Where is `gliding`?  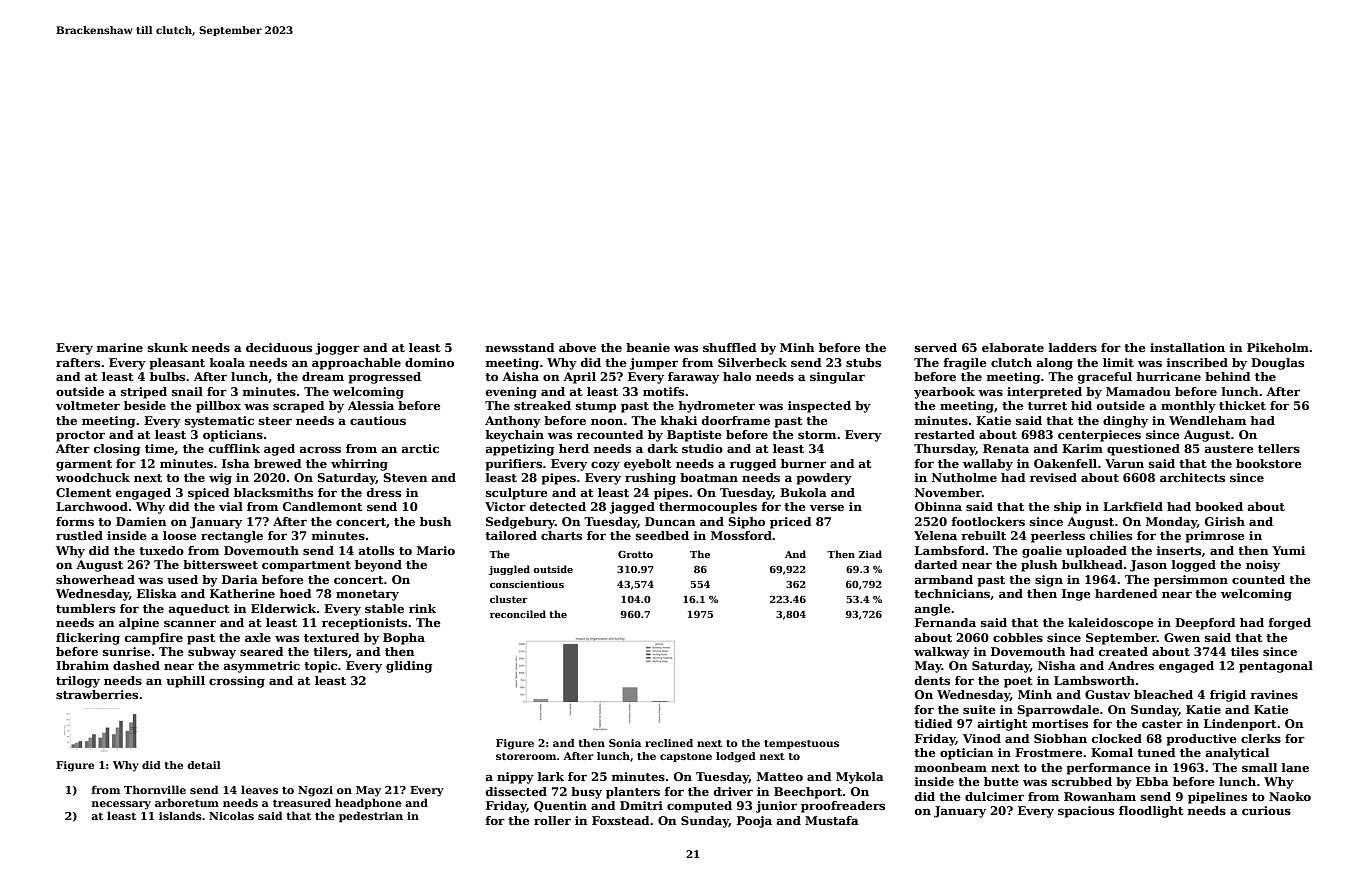 gliding is located at coordinates (409, 667).
